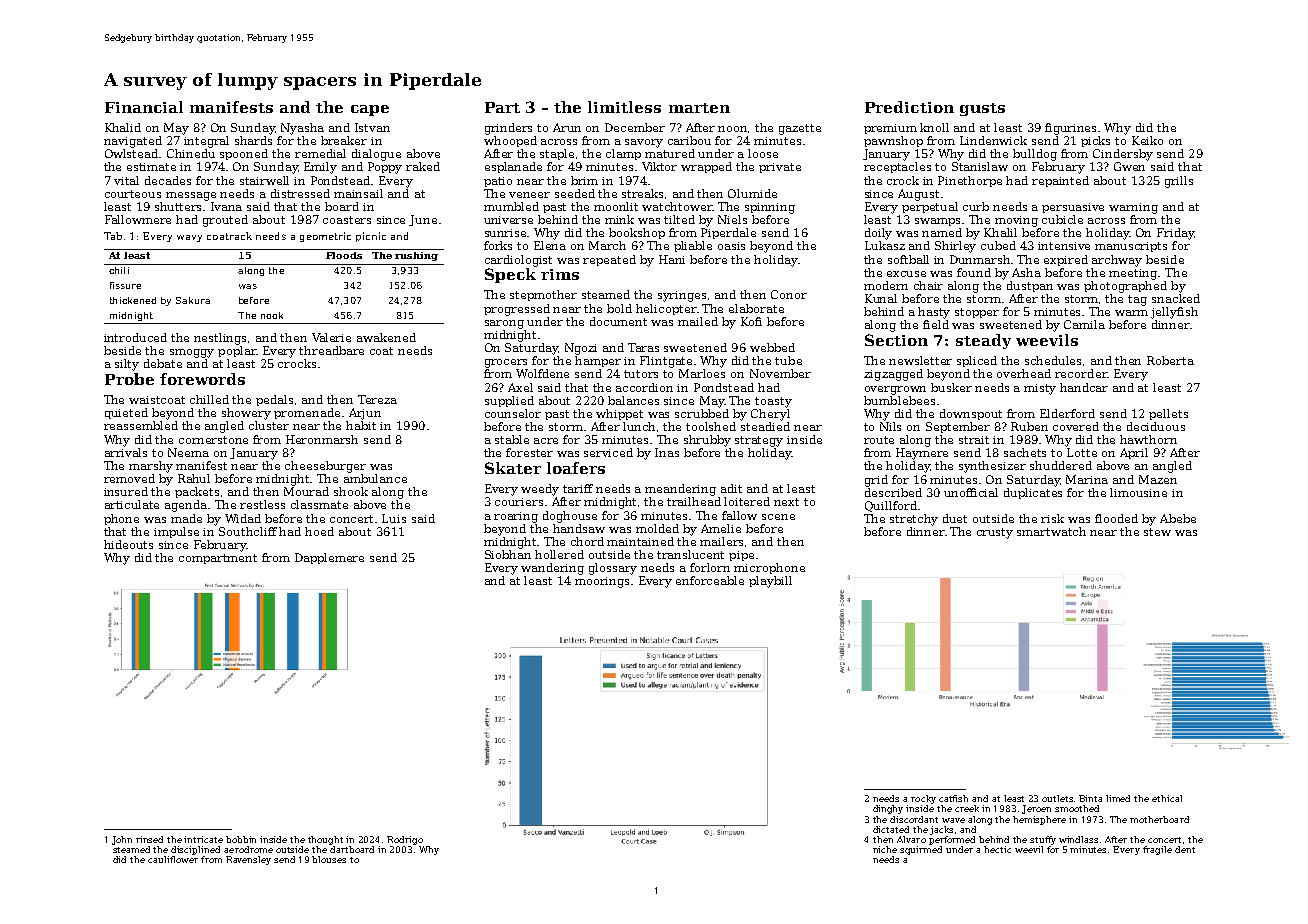 The height and width of the document is (924, 1308). What do you see at coordinates (702, 413) in the document?
I see `scrubbed` at bounding box center [702, 413].
